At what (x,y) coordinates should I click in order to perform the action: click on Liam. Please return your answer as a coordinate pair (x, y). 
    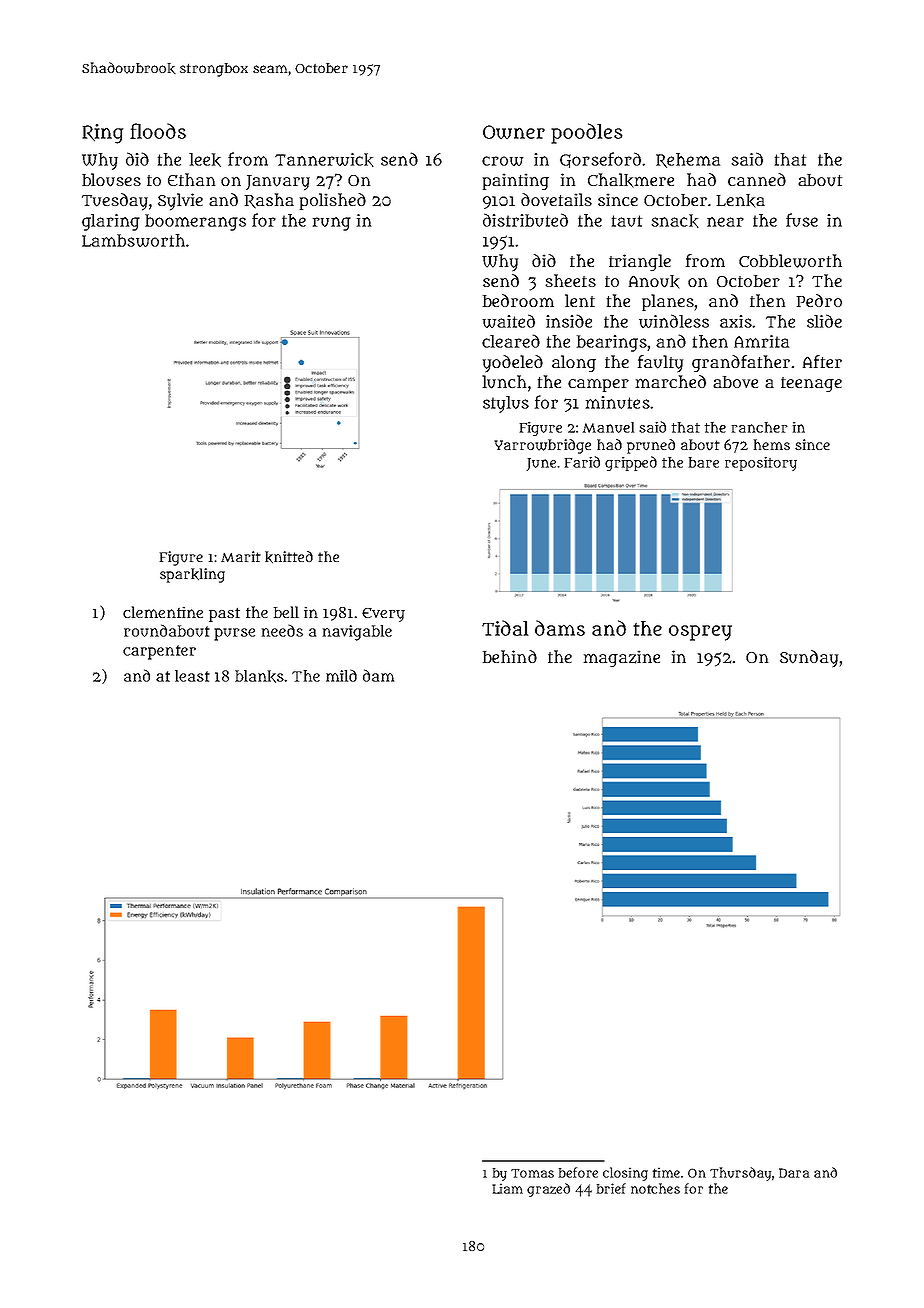
    Looking at the image, I should click on (507, 1188).
